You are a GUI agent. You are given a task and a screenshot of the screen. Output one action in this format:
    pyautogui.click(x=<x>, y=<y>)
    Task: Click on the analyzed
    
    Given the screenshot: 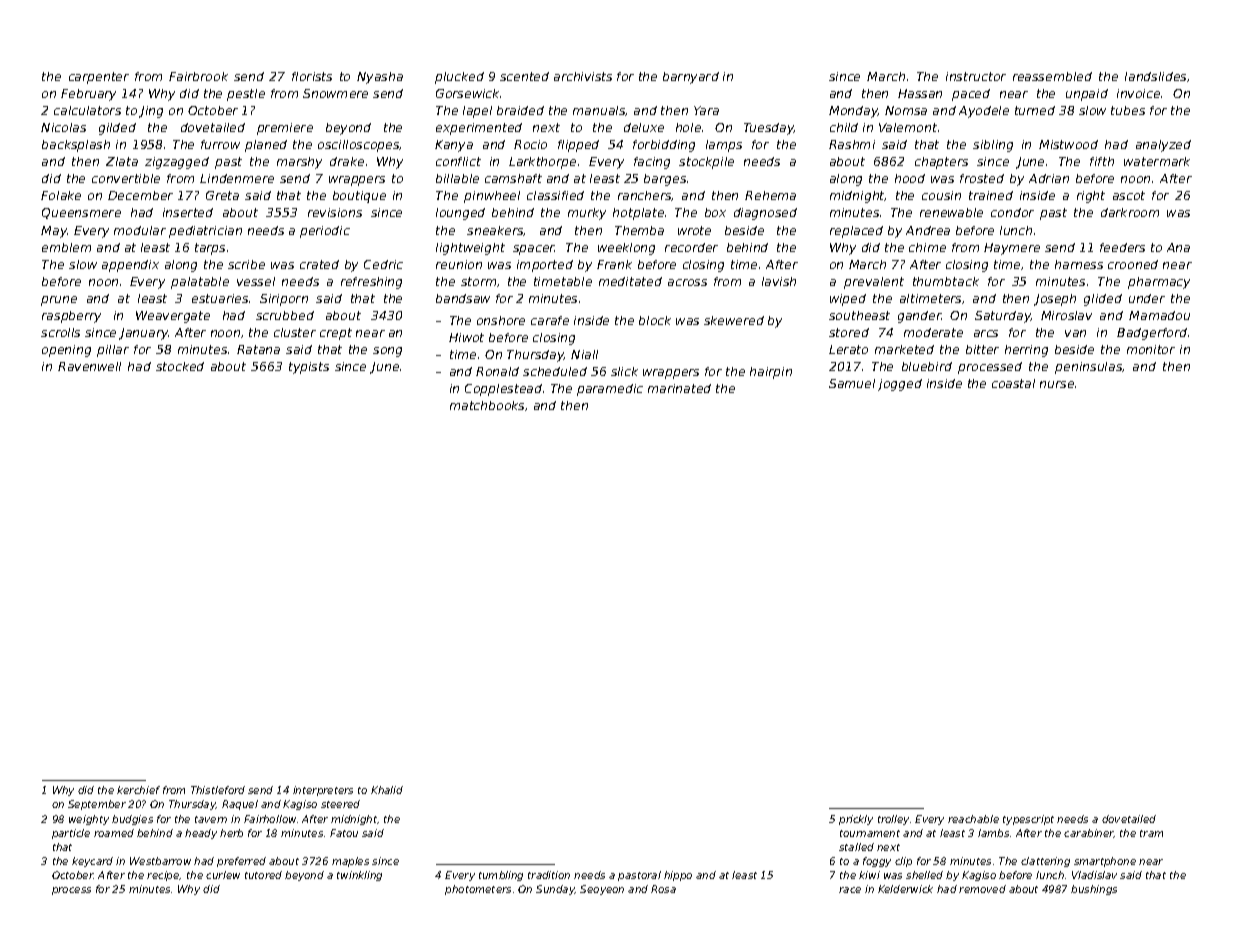 What is the action you would take?
    pyautogui.click(x=1163, y=146)
